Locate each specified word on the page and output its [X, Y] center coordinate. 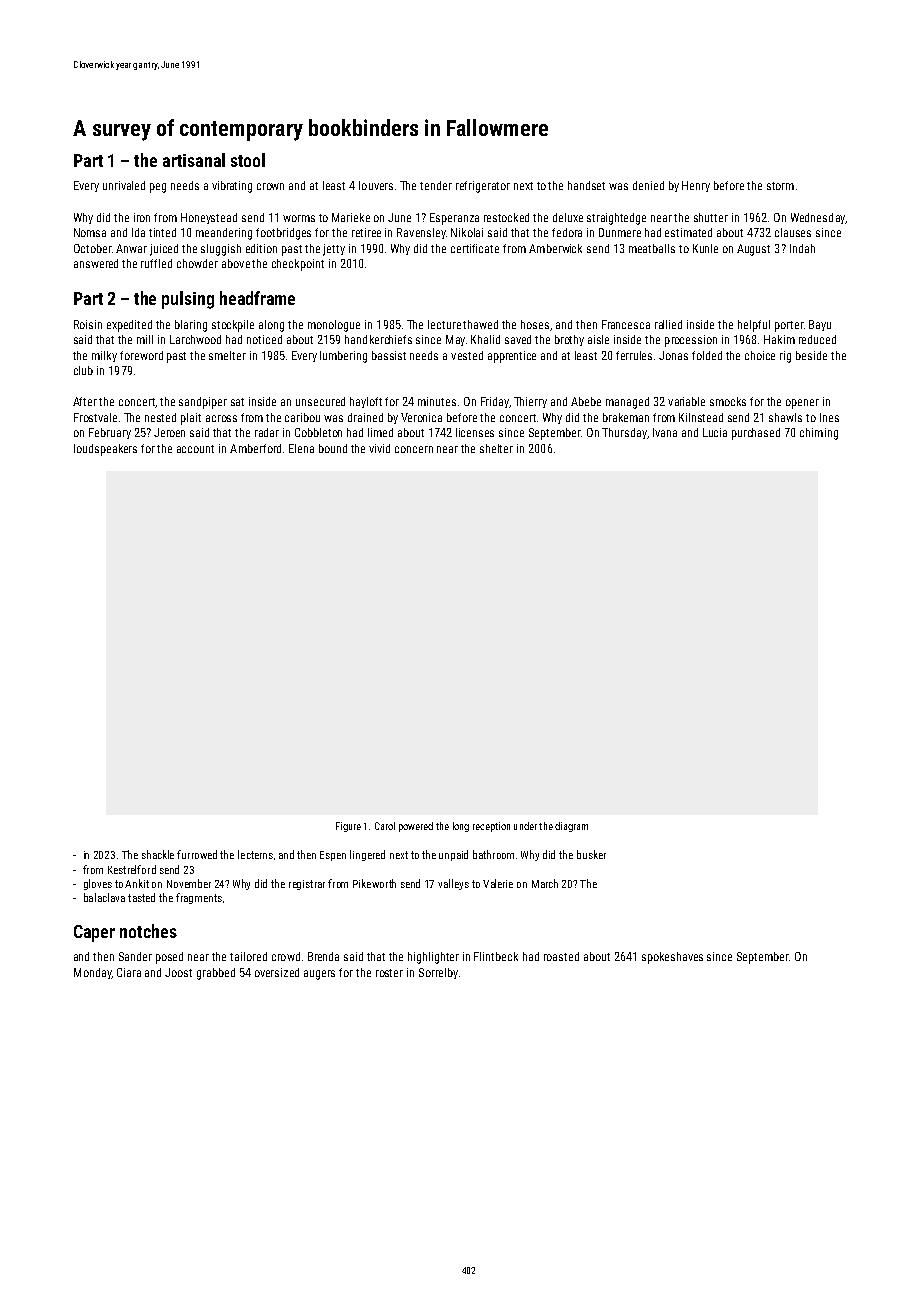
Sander [135, 956]
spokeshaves [672, 958]
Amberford [255, 448]
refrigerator [483, 187]
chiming [819, 434]
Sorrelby [438, 973]
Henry [696, 186]
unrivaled [124, 185]
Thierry [530, 402]
